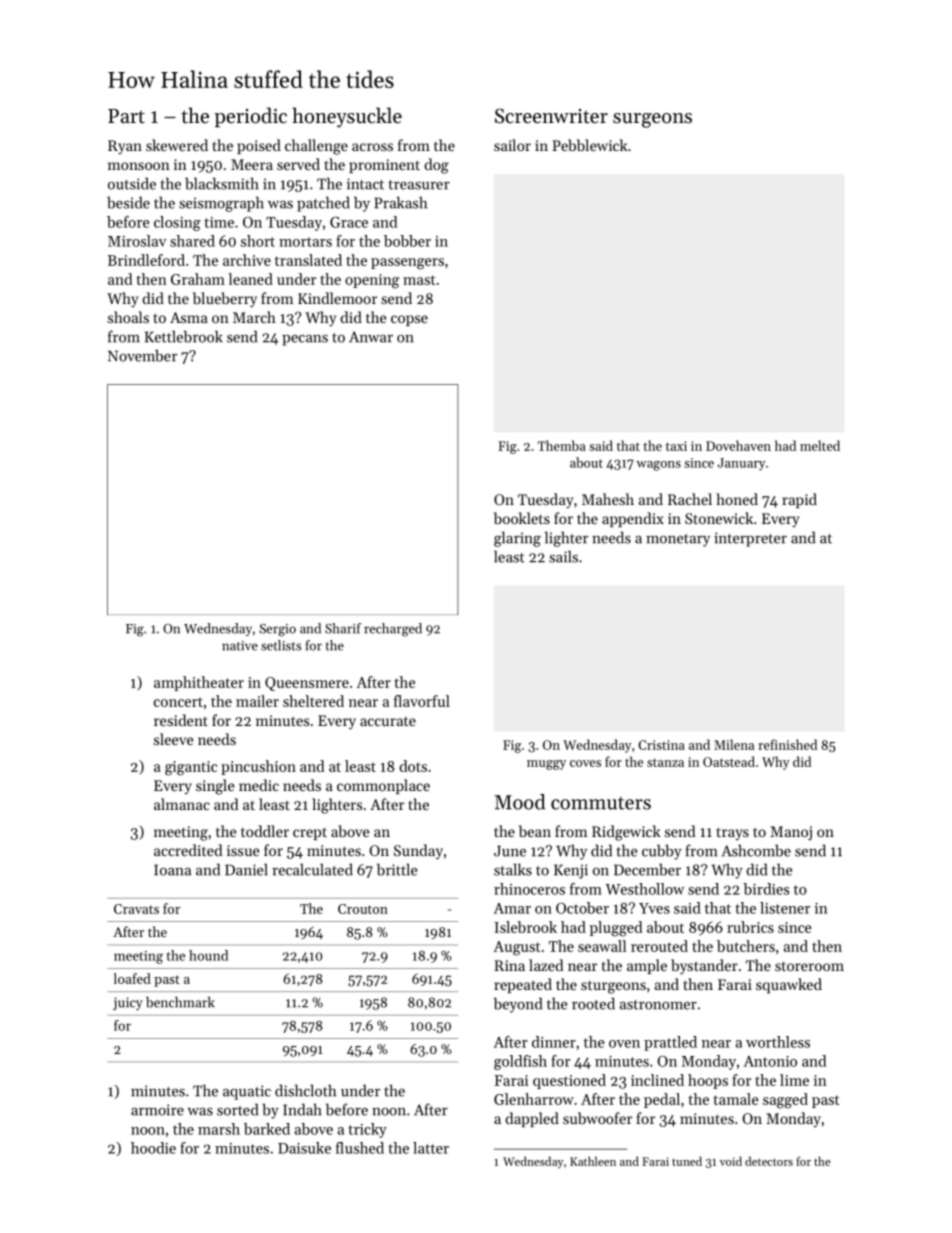 This image has height=1233, width=952. What do you see at coordinates (820, 445) in the image?
I see `melted` at bounding box center [820, 445].
